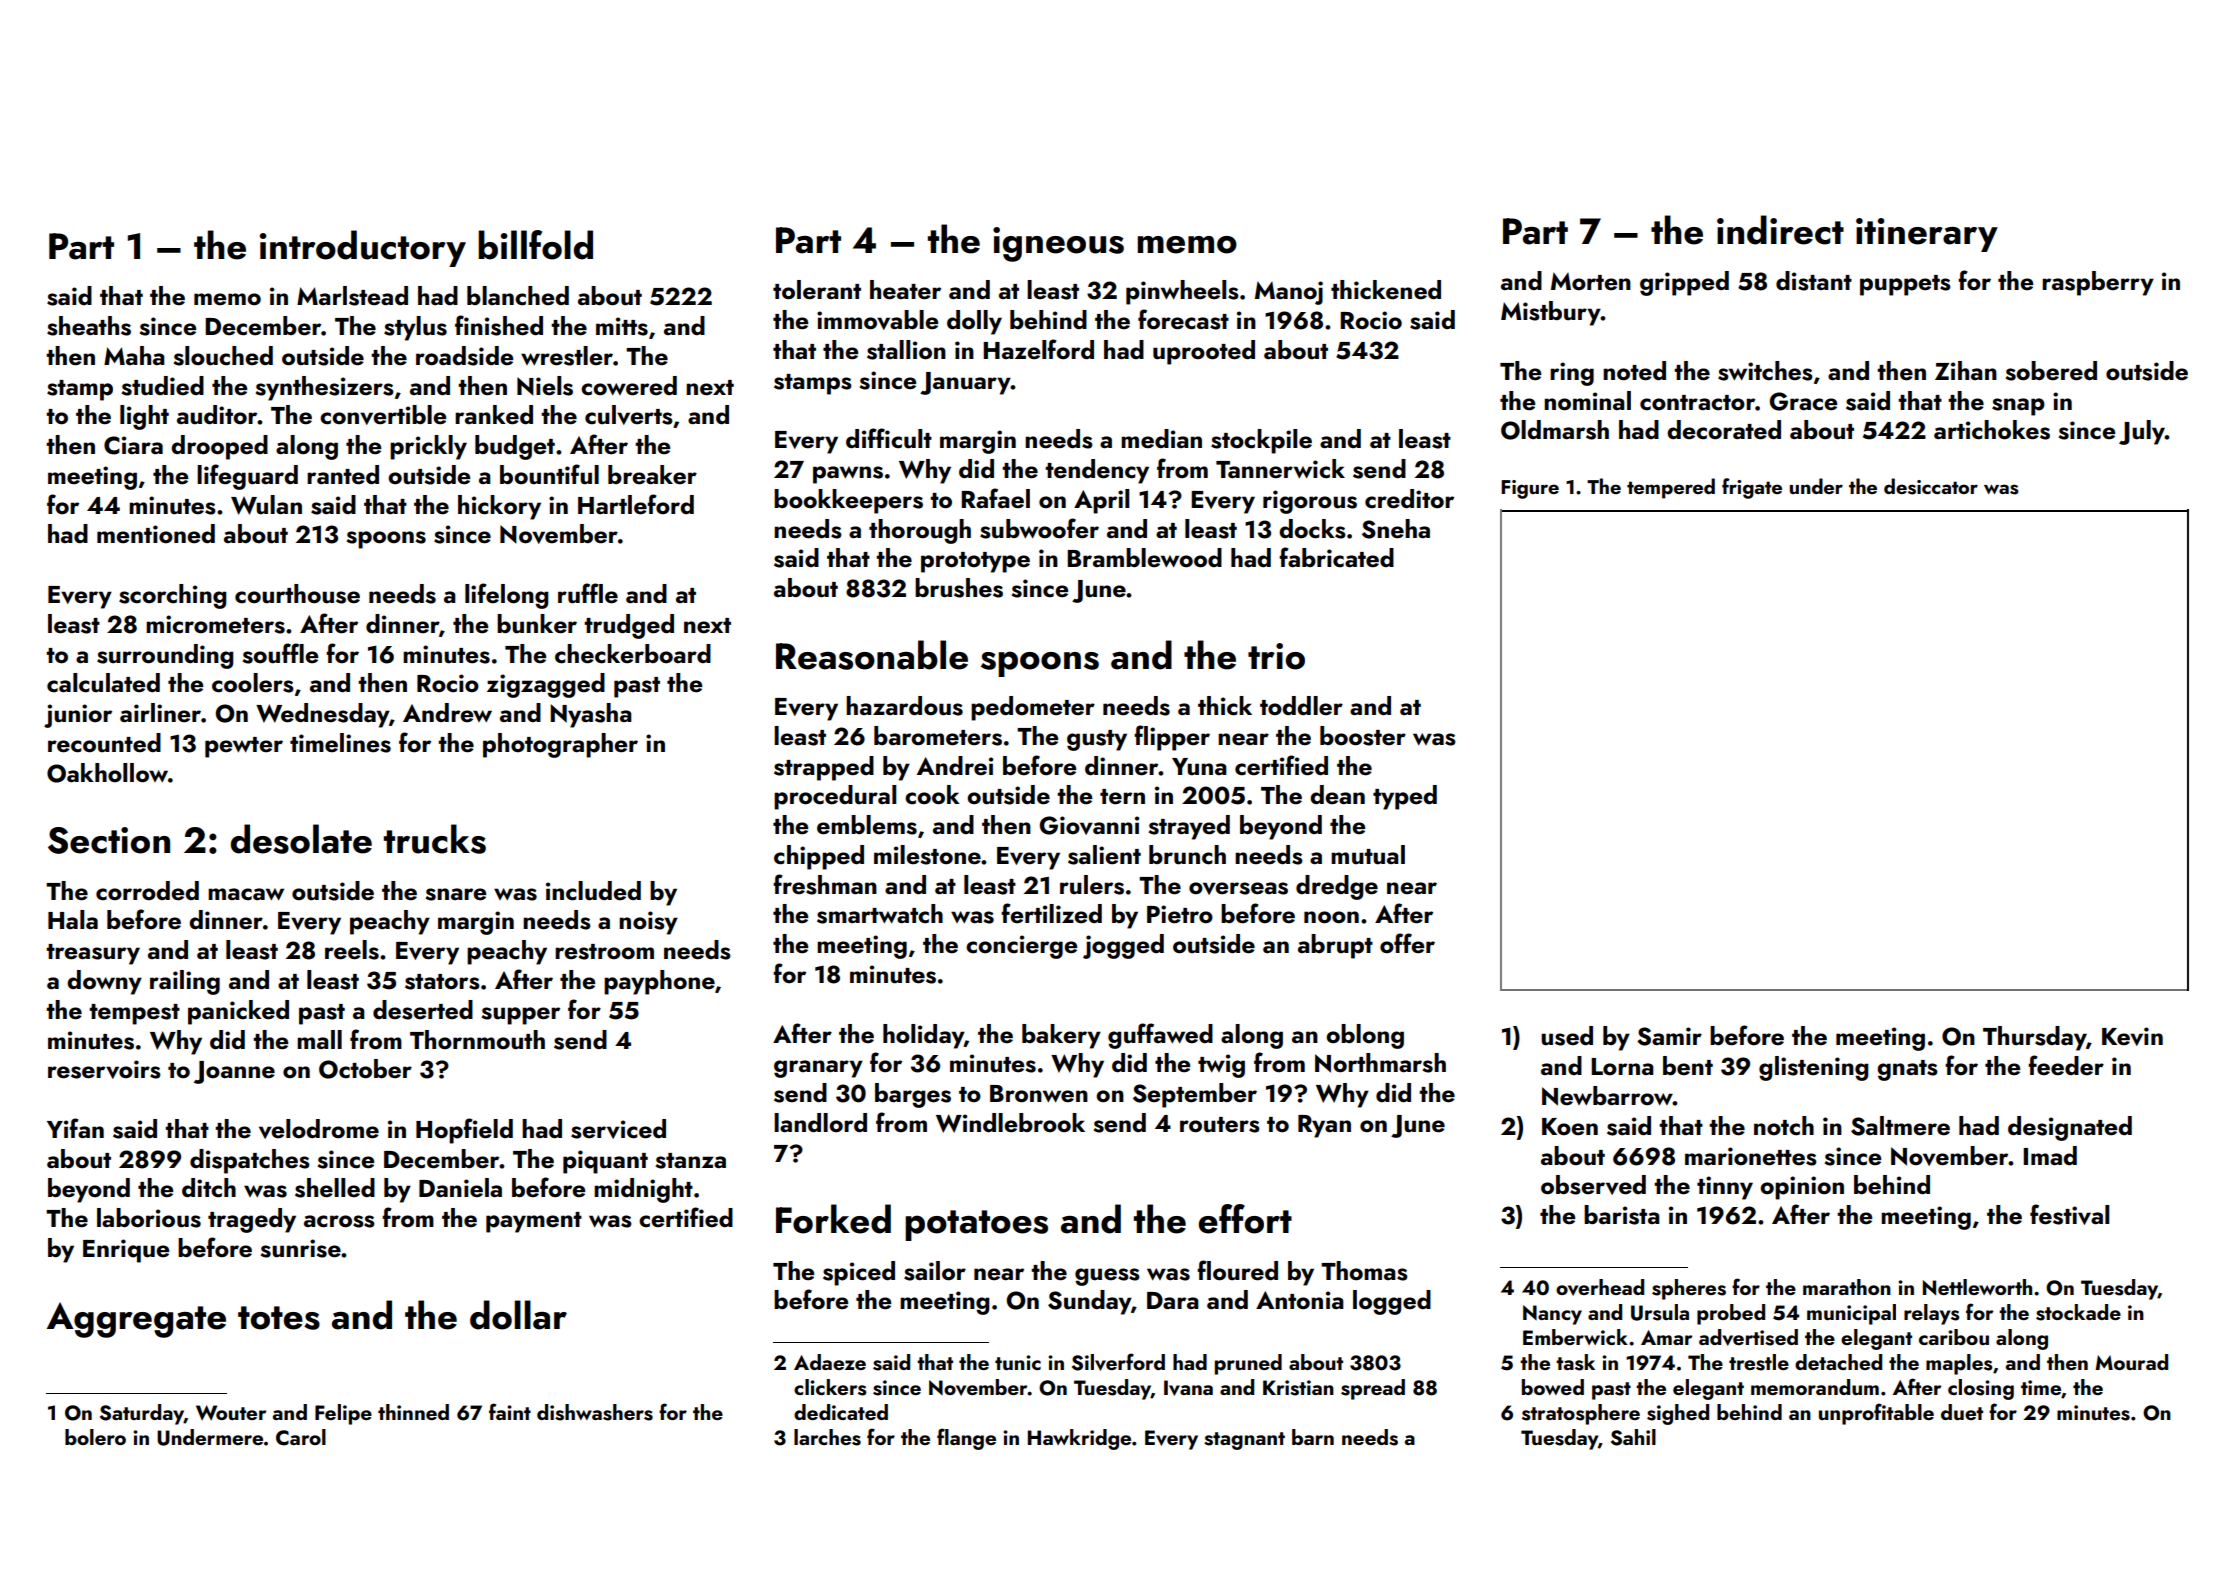 This screenshot has width=2236, height=1581. I want to click on indirect, so click(1780, 230).
